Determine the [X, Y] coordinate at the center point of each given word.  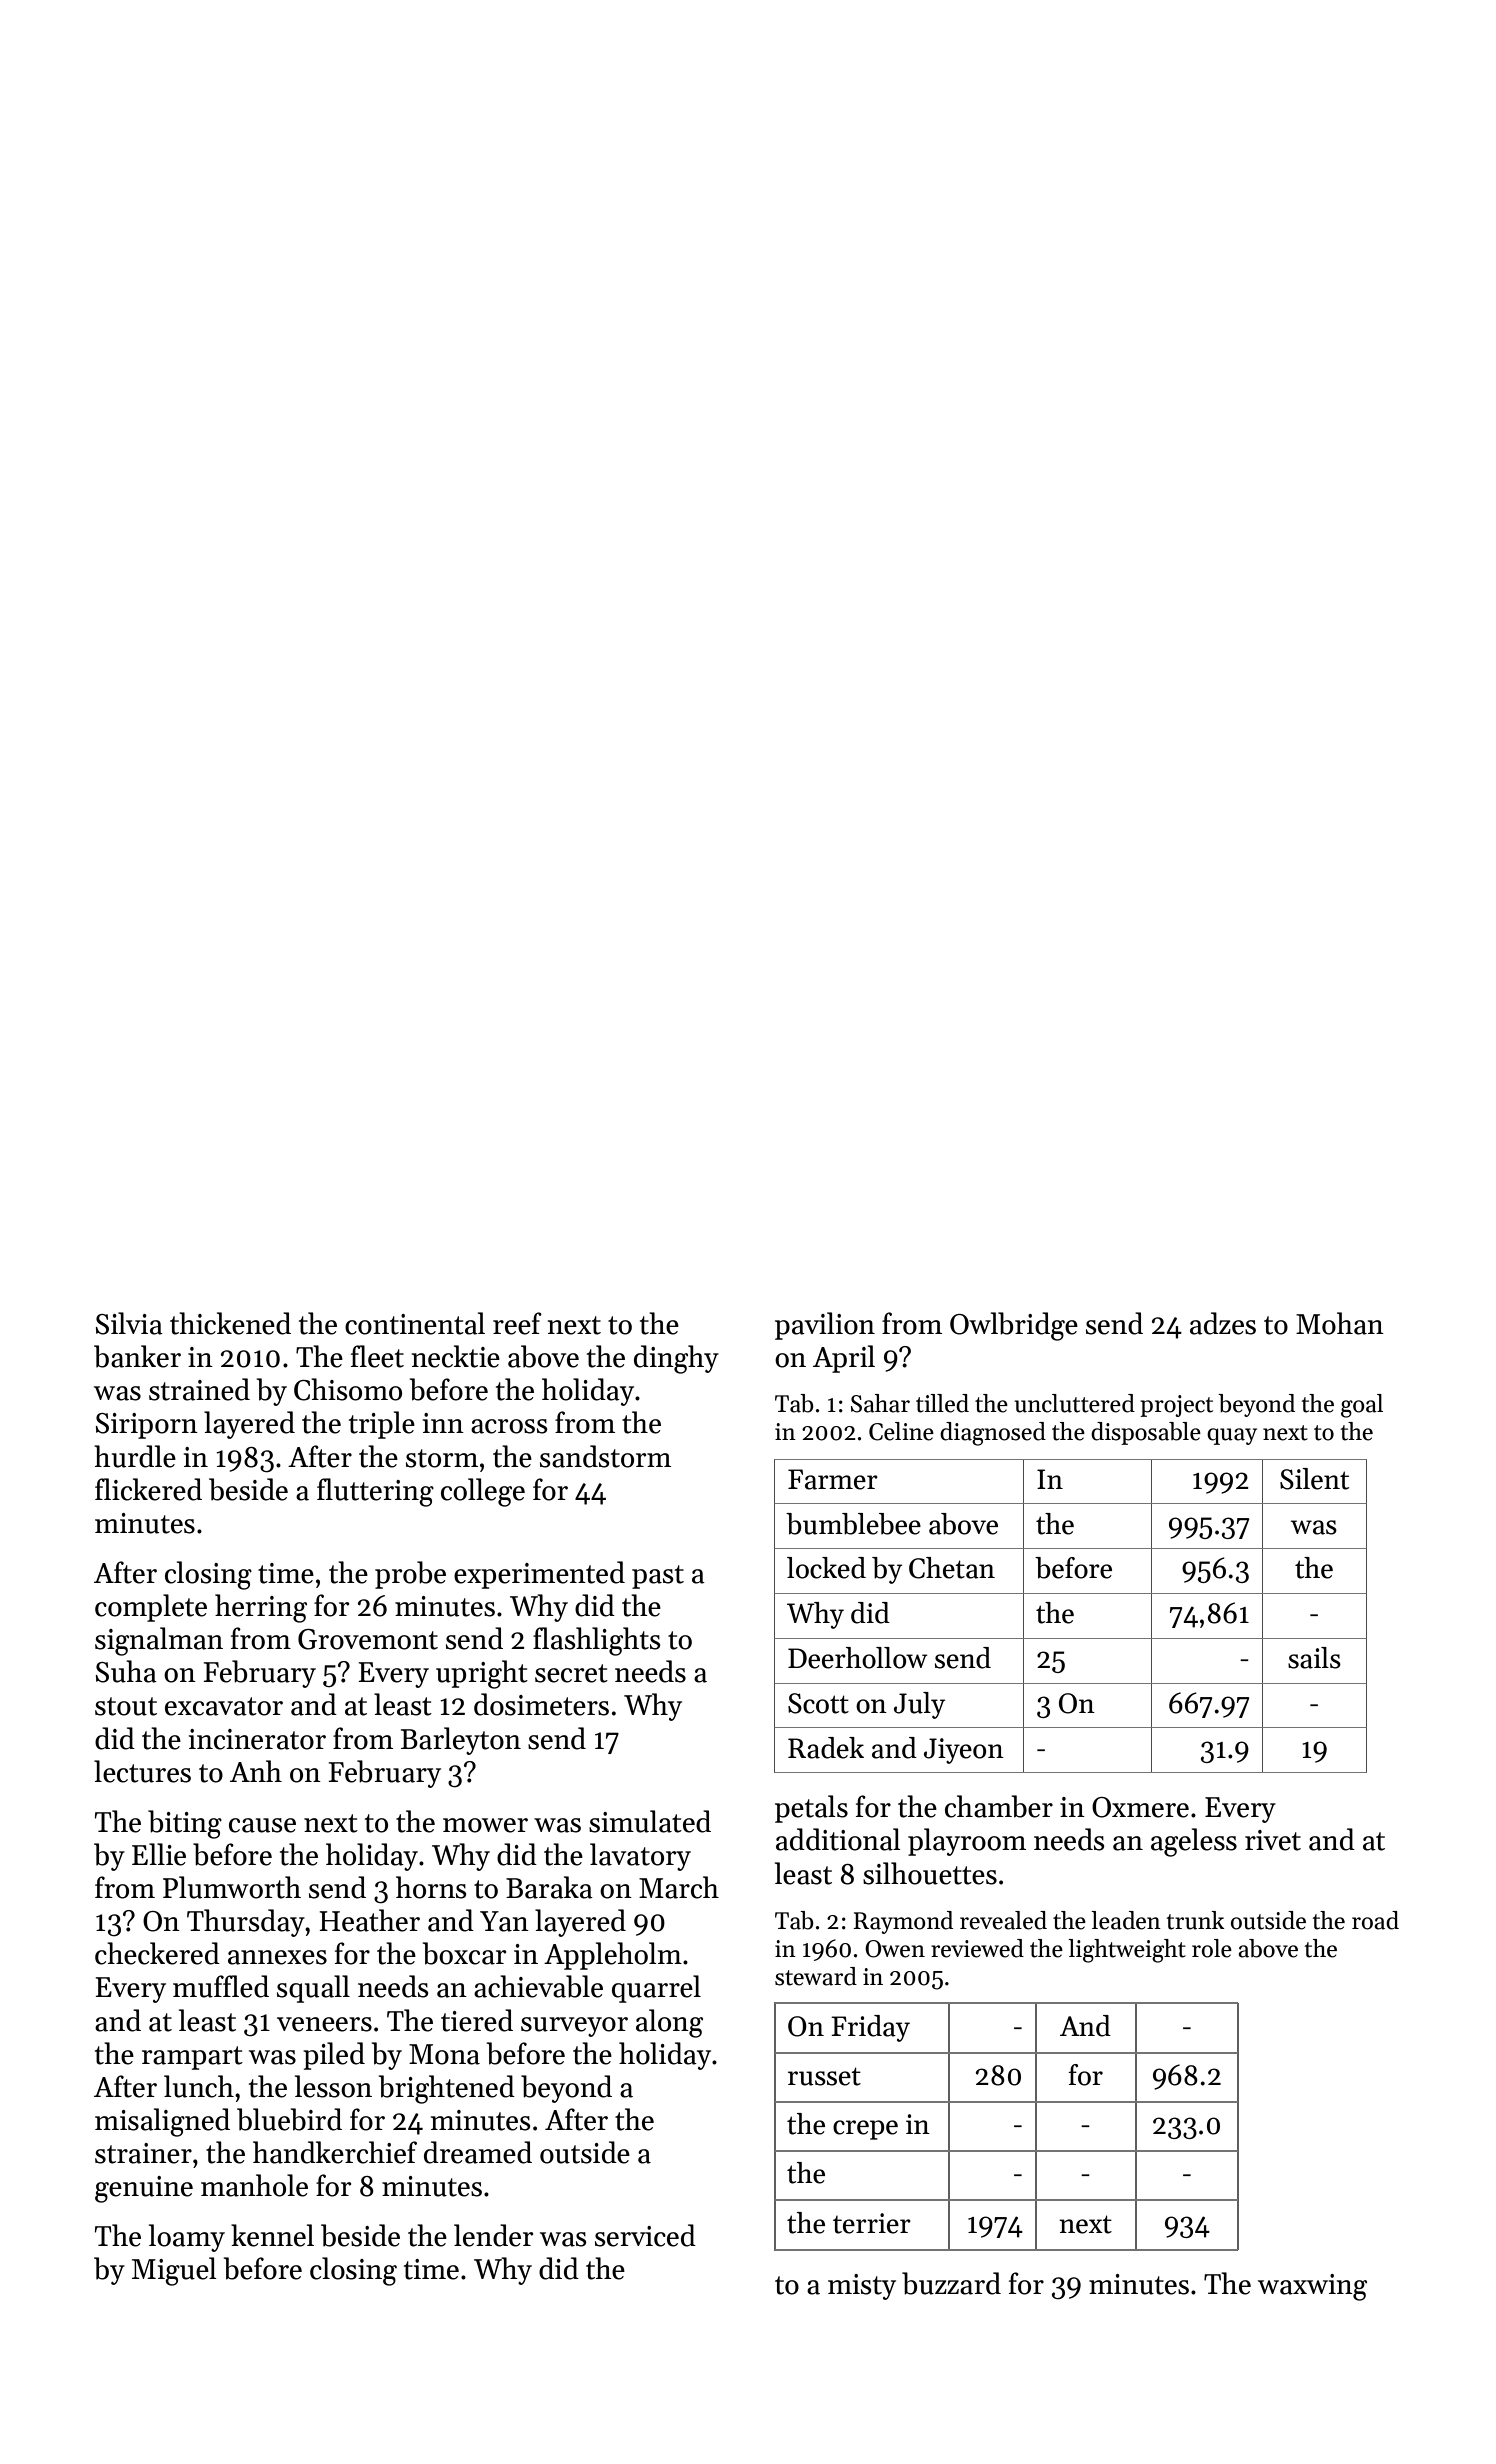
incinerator [257, 1739]
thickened [230, 1323]
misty [862, 2287]
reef [517, 1323]
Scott [818, 1703]
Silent [1314, 1479]
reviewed [977, 1948]
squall [313, 1989]
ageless [1194, 1842]
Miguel [174, 2271]
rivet [1273, 1840]
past [658, 1577]
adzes [1223, 1323]
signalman [159, 1641]
